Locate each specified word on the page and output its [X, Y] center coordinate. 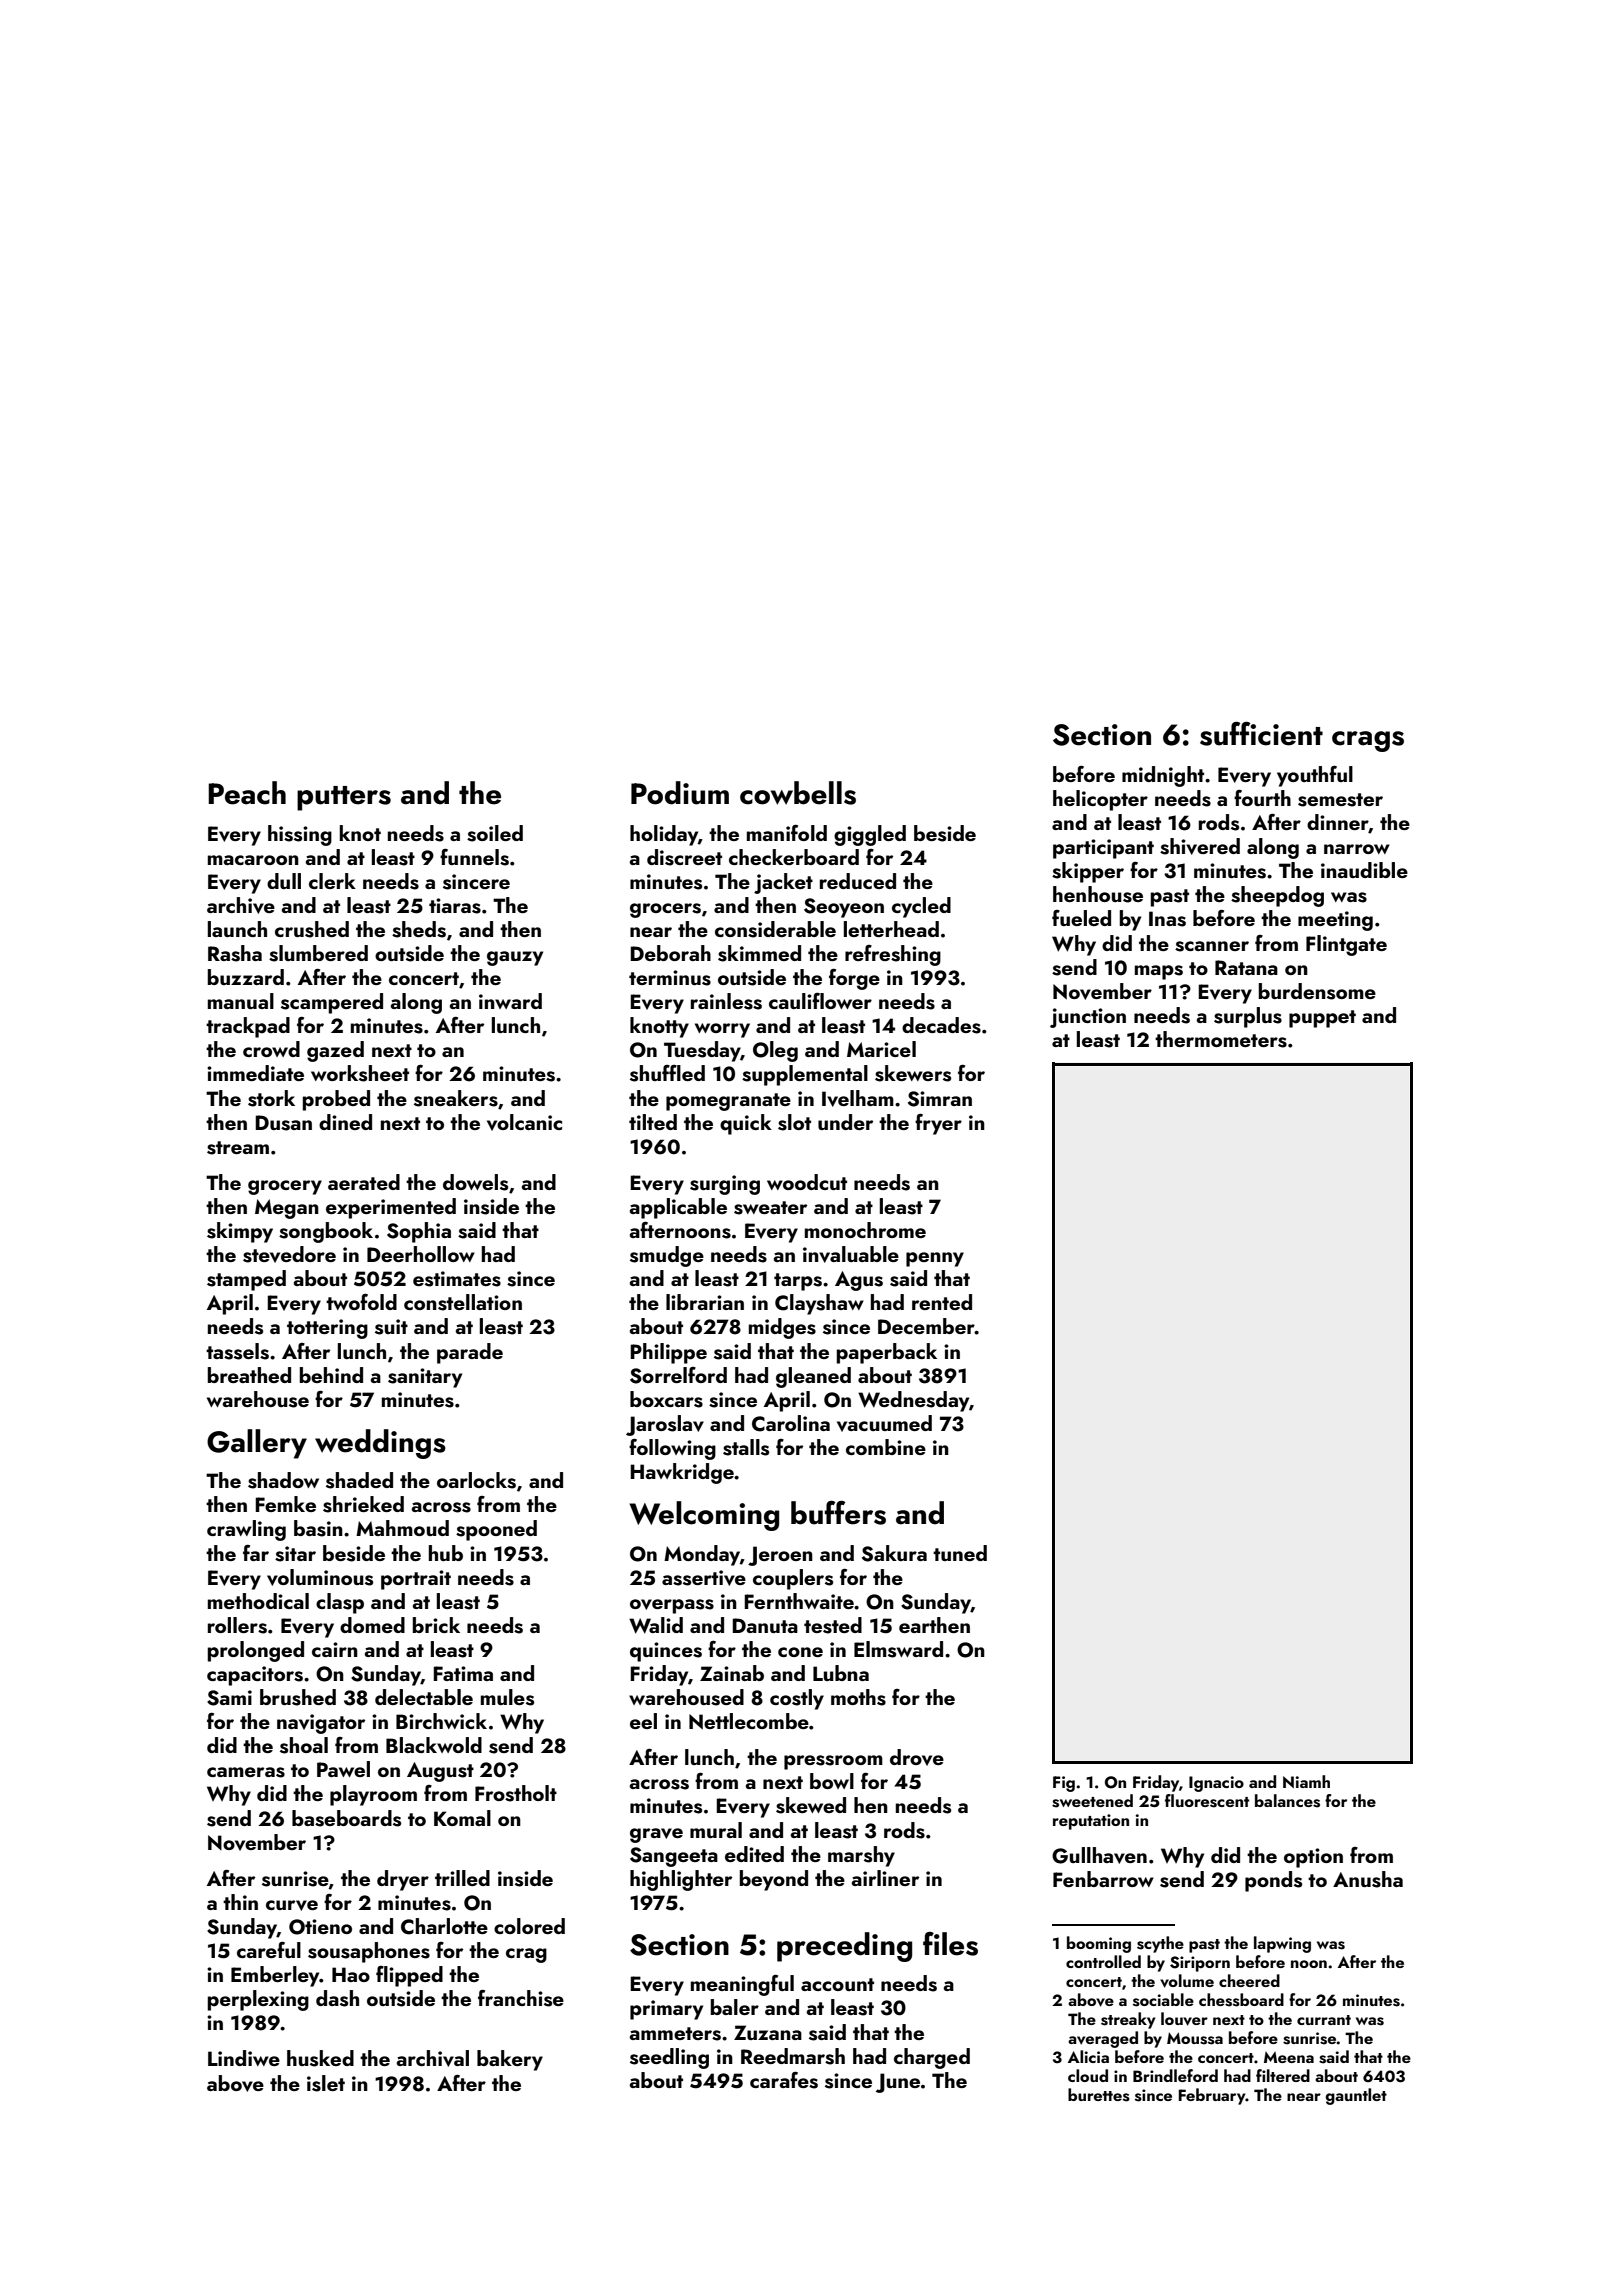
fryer [938, 1124]
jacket [783, 883]
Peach [247, 793]
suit [391, 1327]
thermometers [1221, 1039]
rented [942, 1302]
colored [529, 1926]
